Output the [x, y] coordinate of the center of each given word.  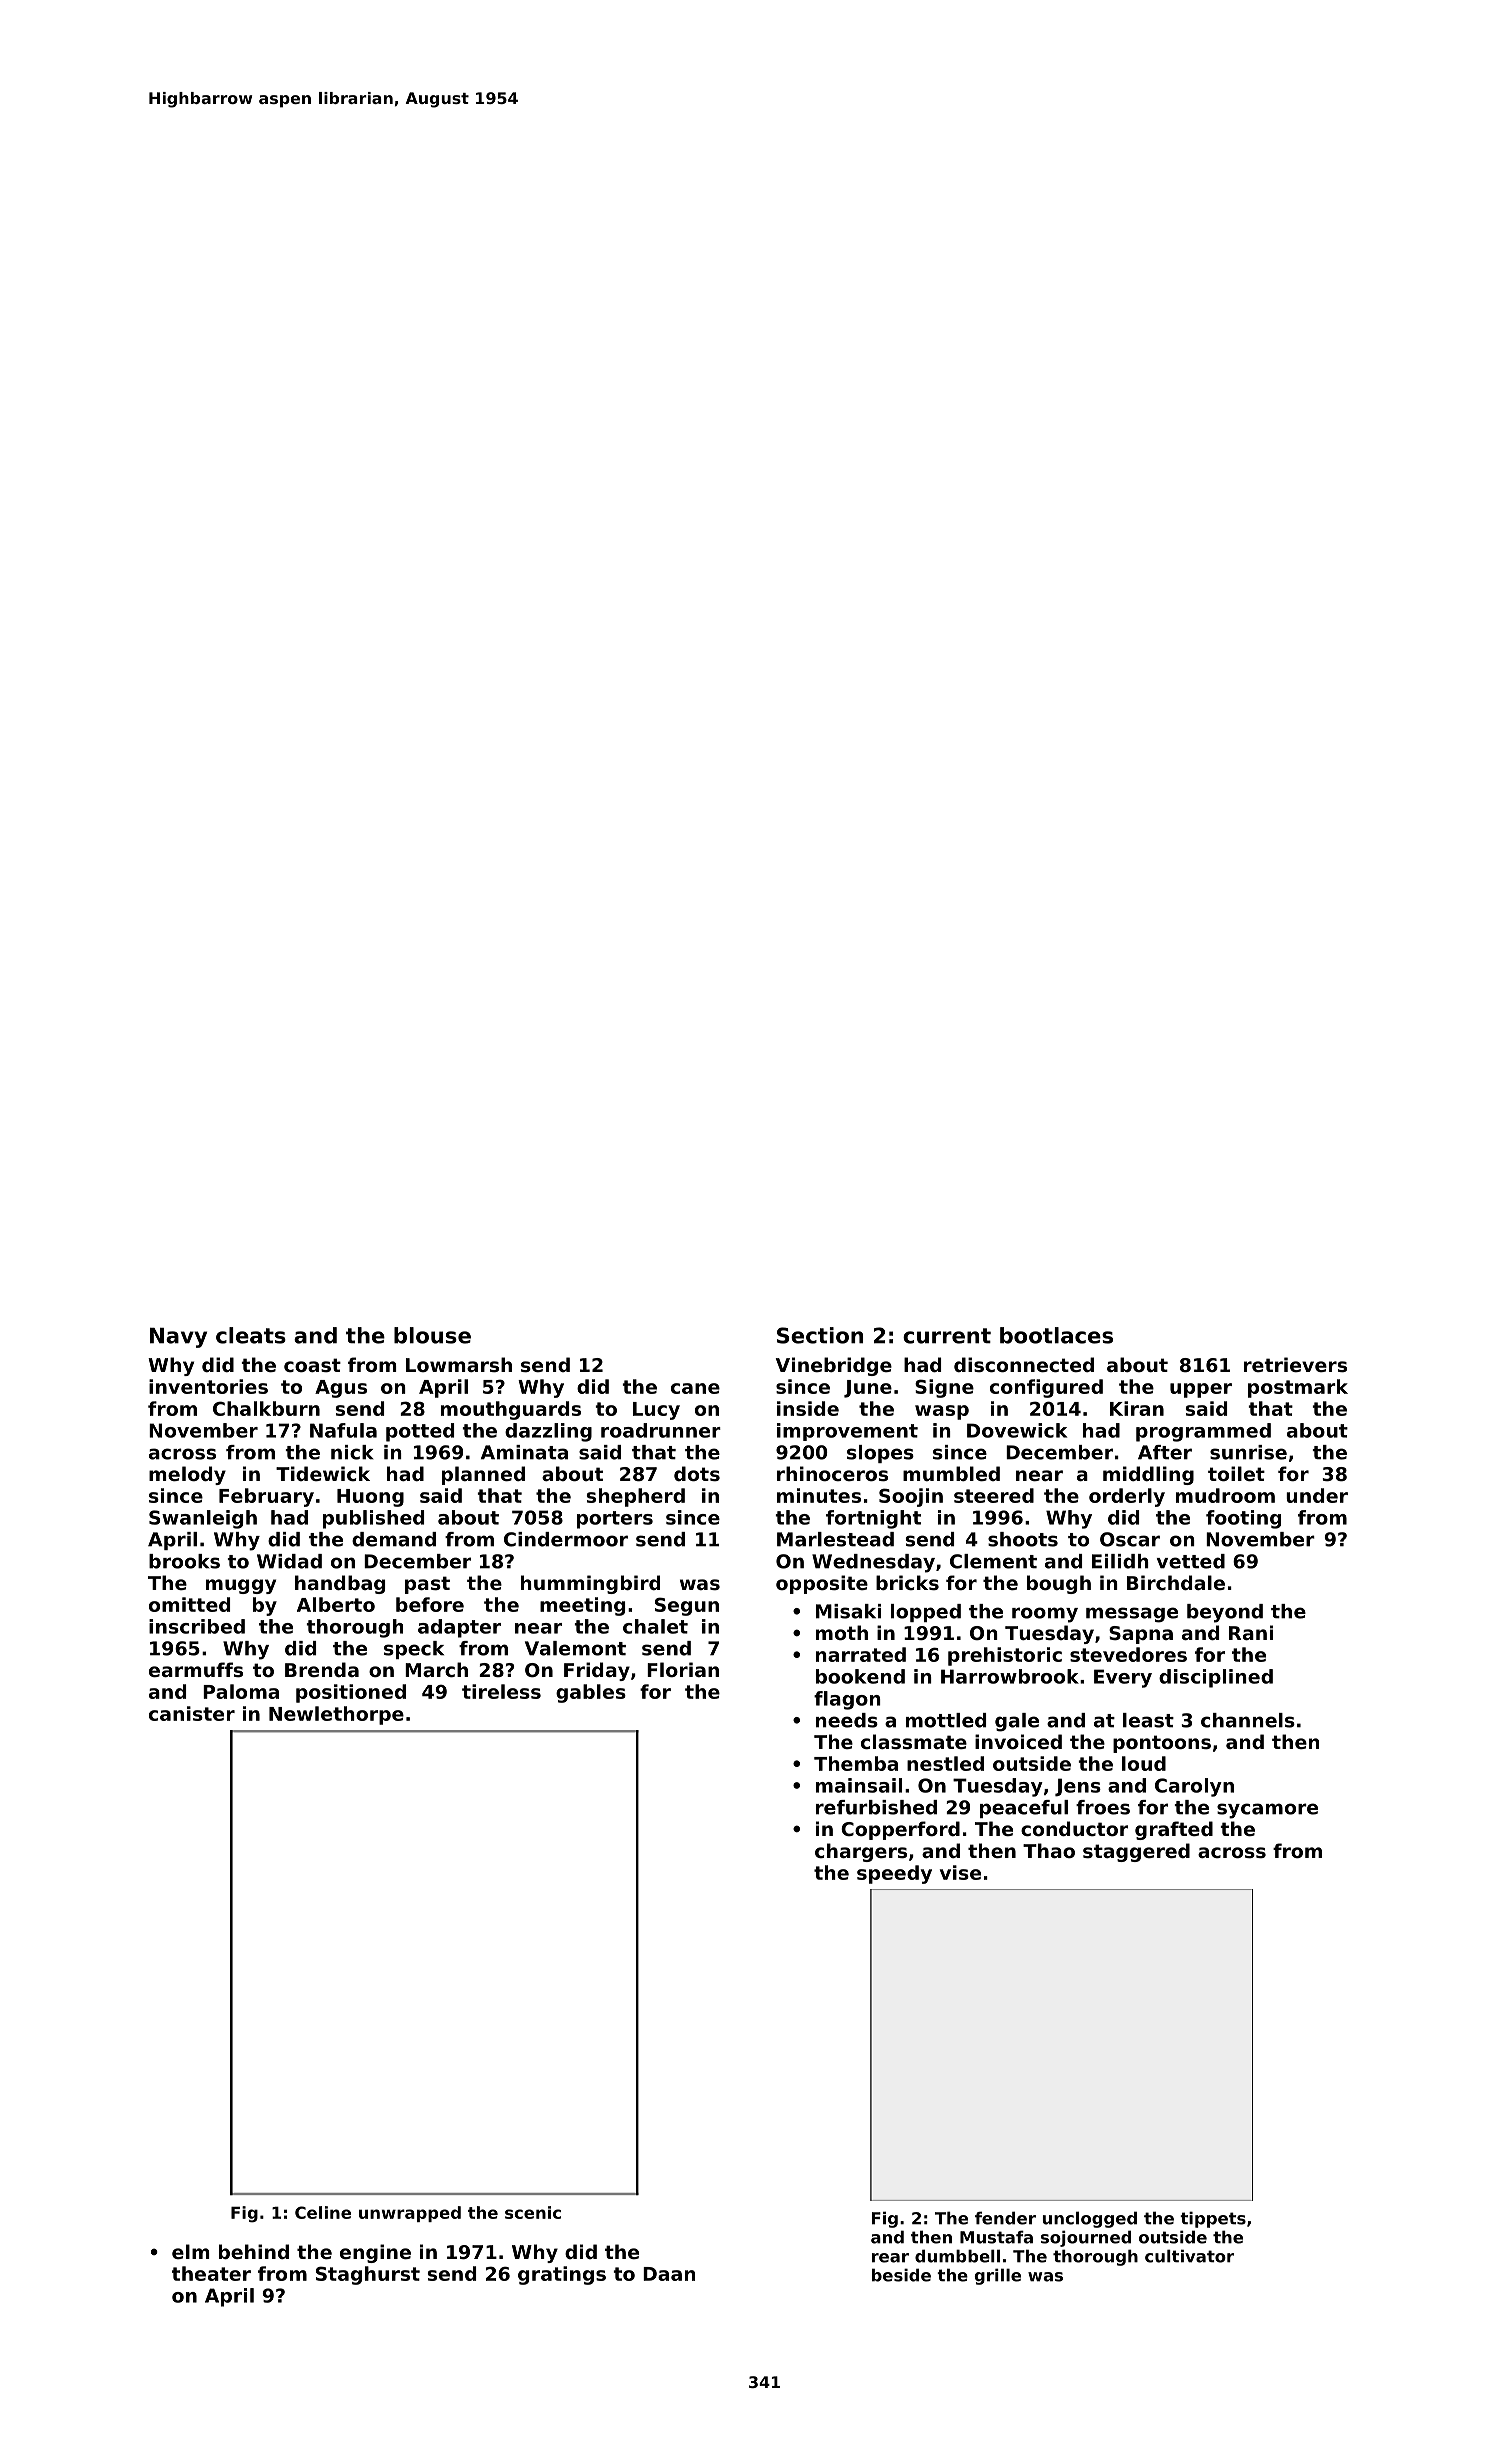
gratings [562, 2275]
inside [808, 1408]
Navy [178, 1338]
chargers [861, 1852]
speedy [894, 1874]
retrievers [1295, 1365]
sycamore [1267, 1811]
